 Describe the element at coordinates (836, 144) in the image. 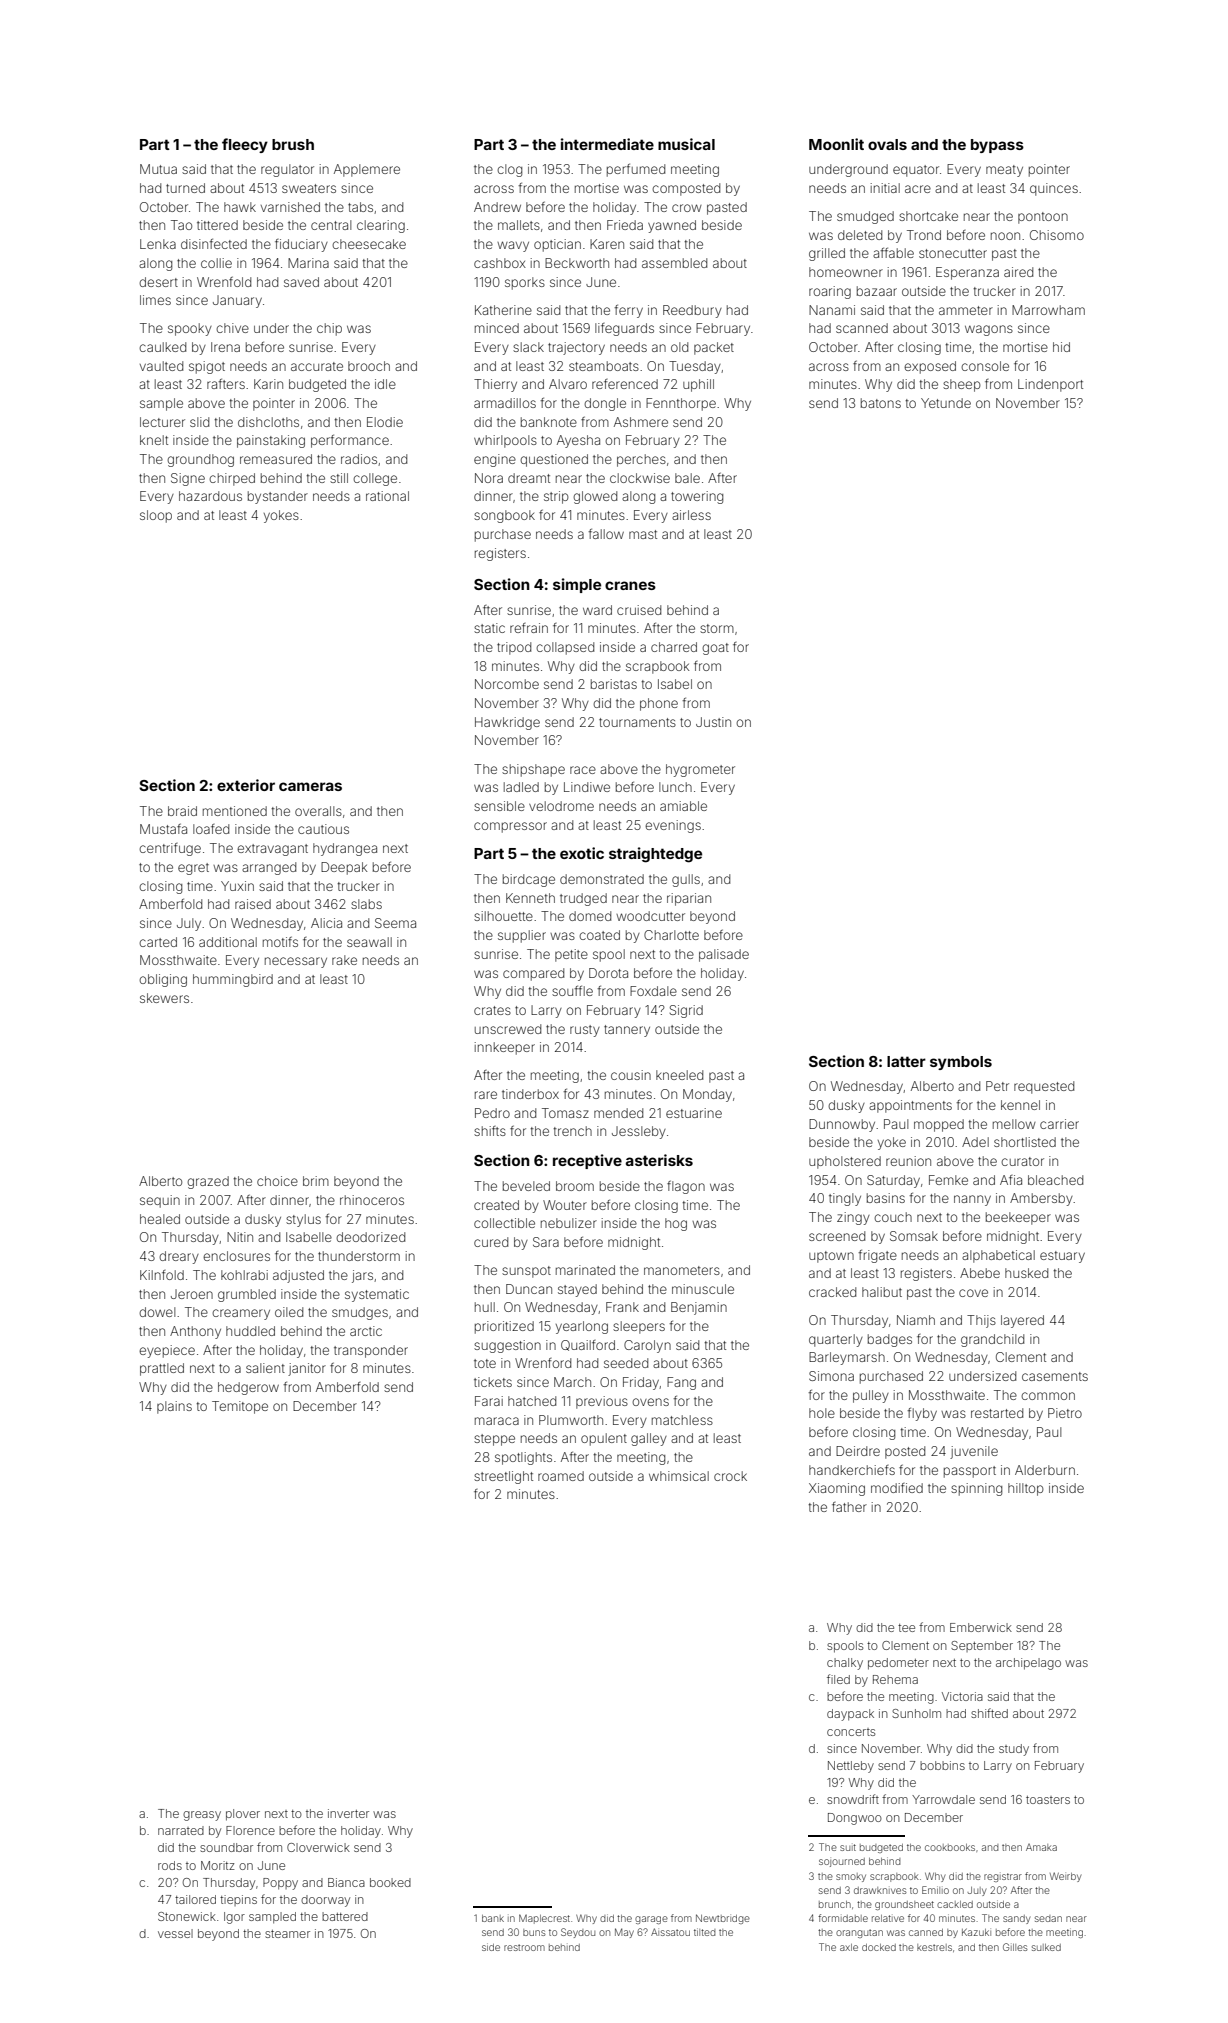

I see `Moonlit` at that location.
